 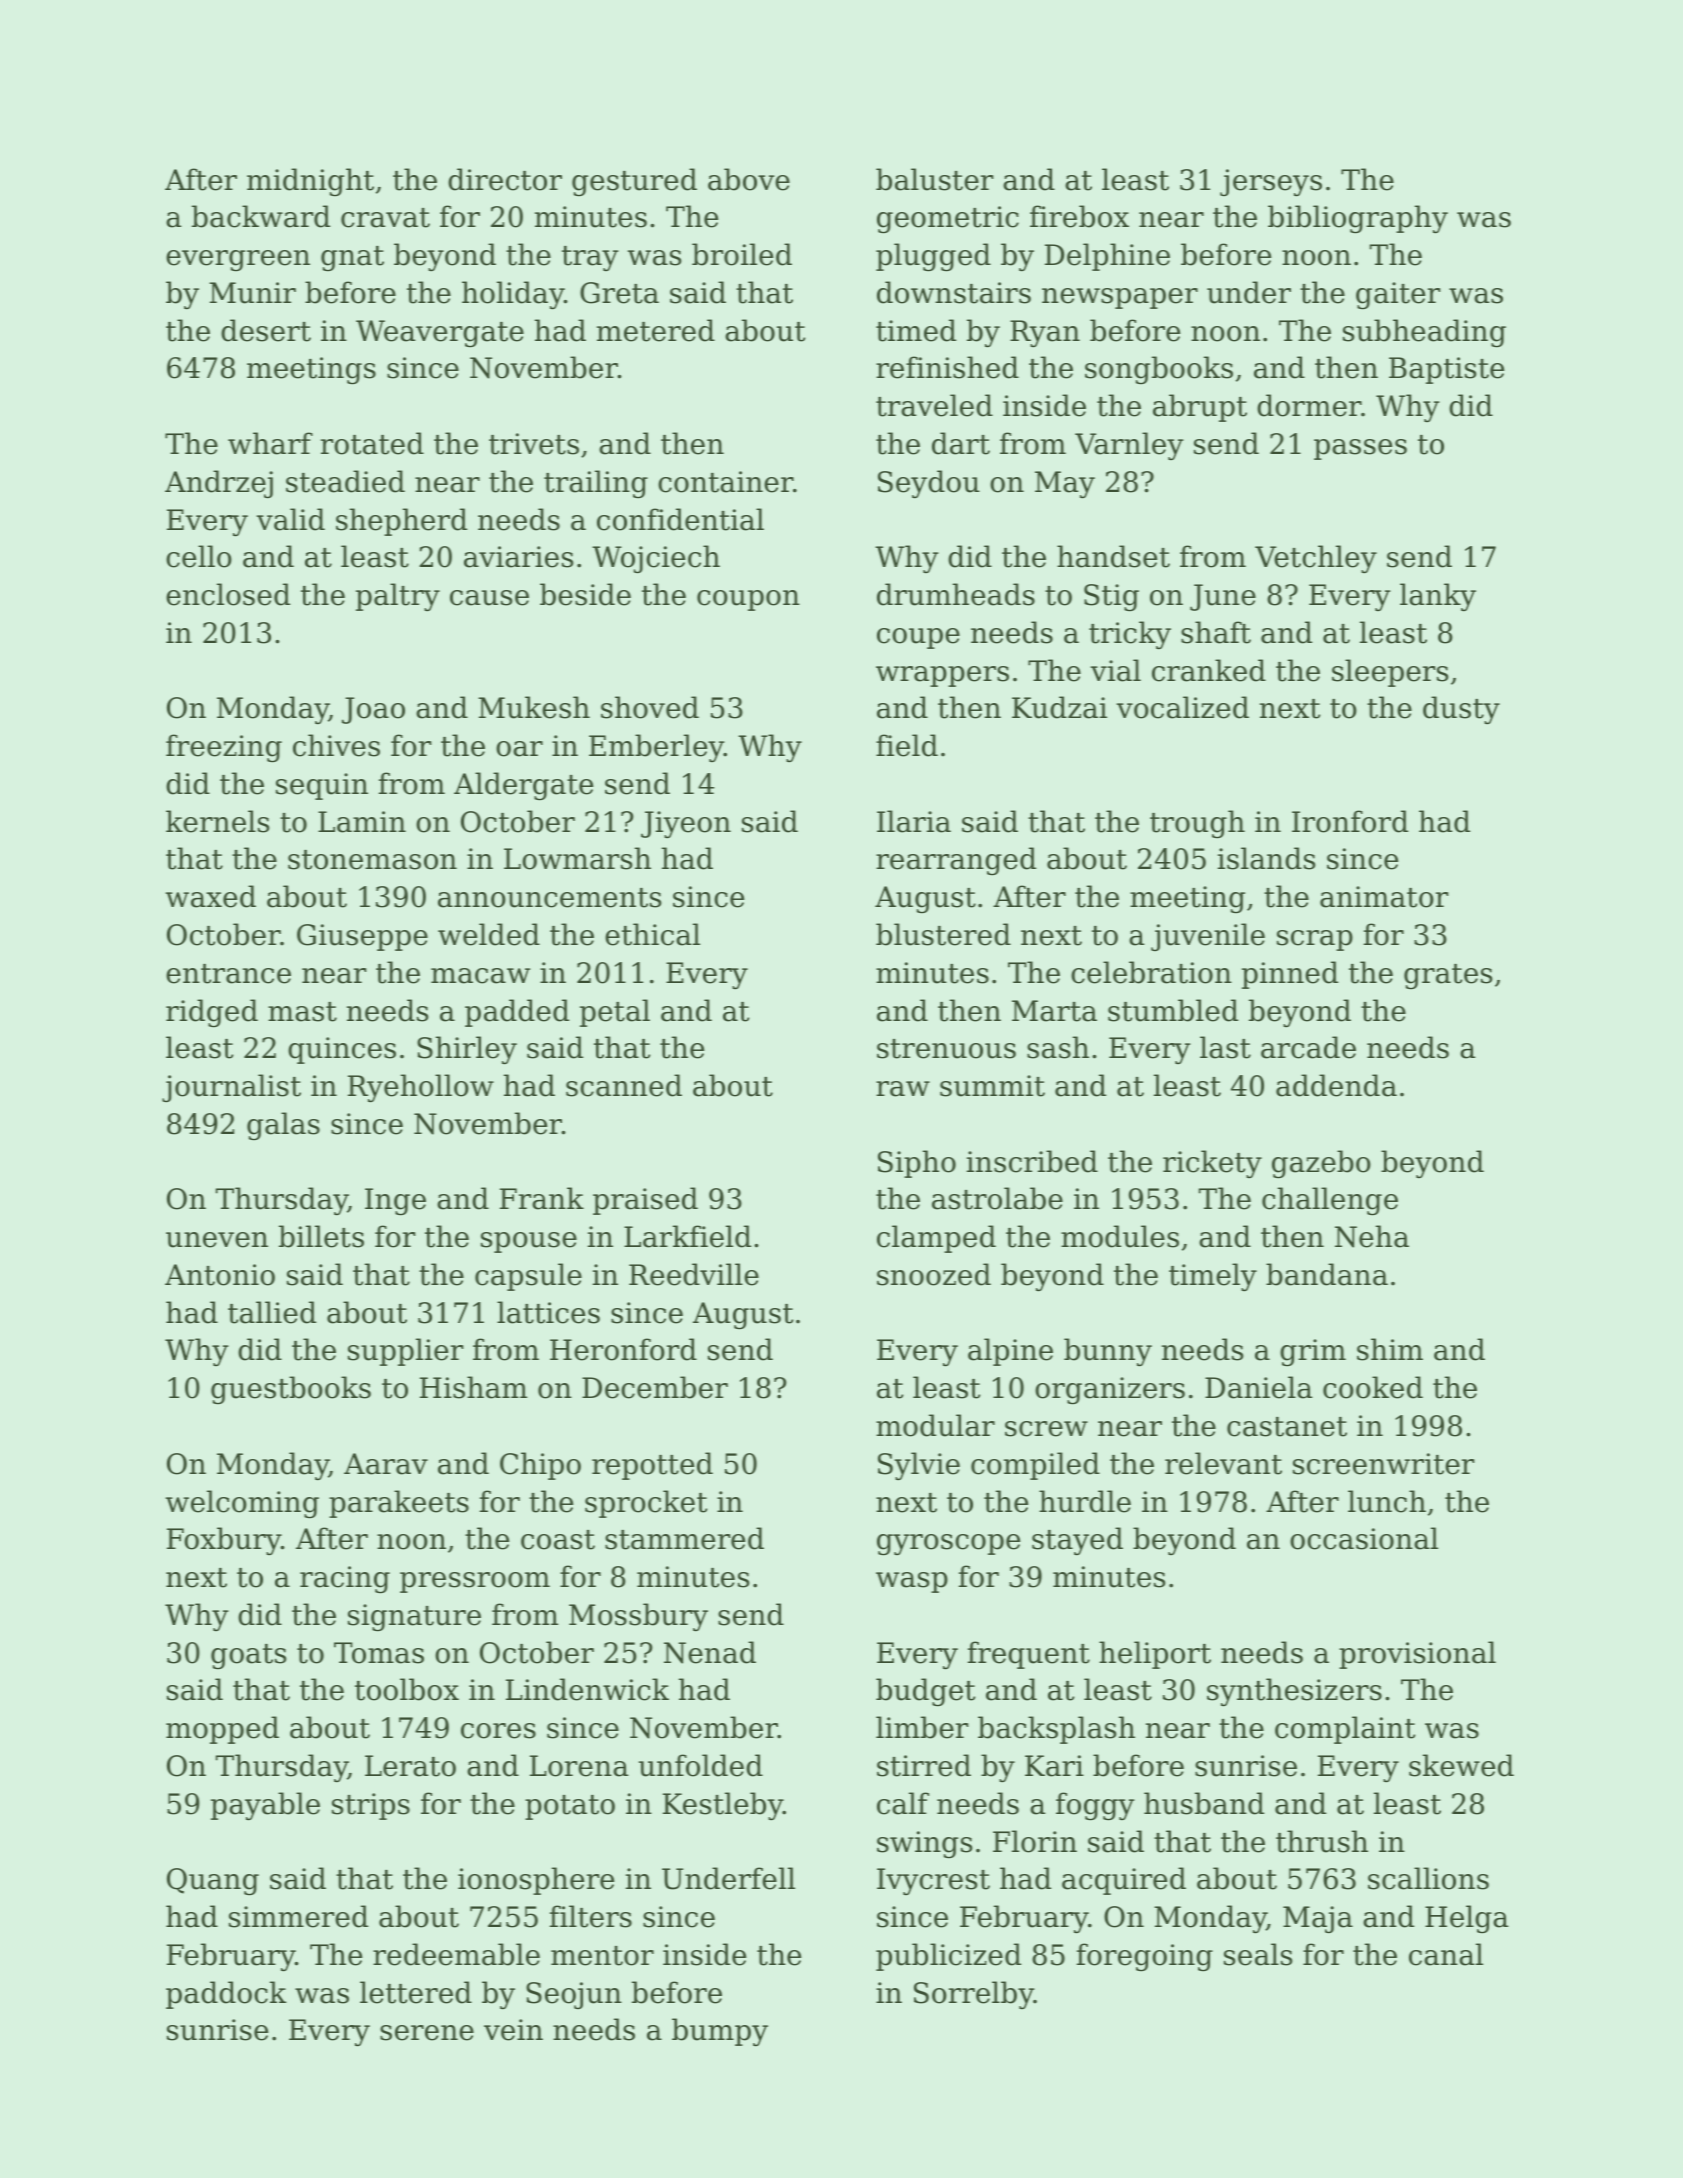 What do you see at coordinates (1417, 1655) in the screenshot?
I see `provisional` at bounding box center [1417, 1655].
